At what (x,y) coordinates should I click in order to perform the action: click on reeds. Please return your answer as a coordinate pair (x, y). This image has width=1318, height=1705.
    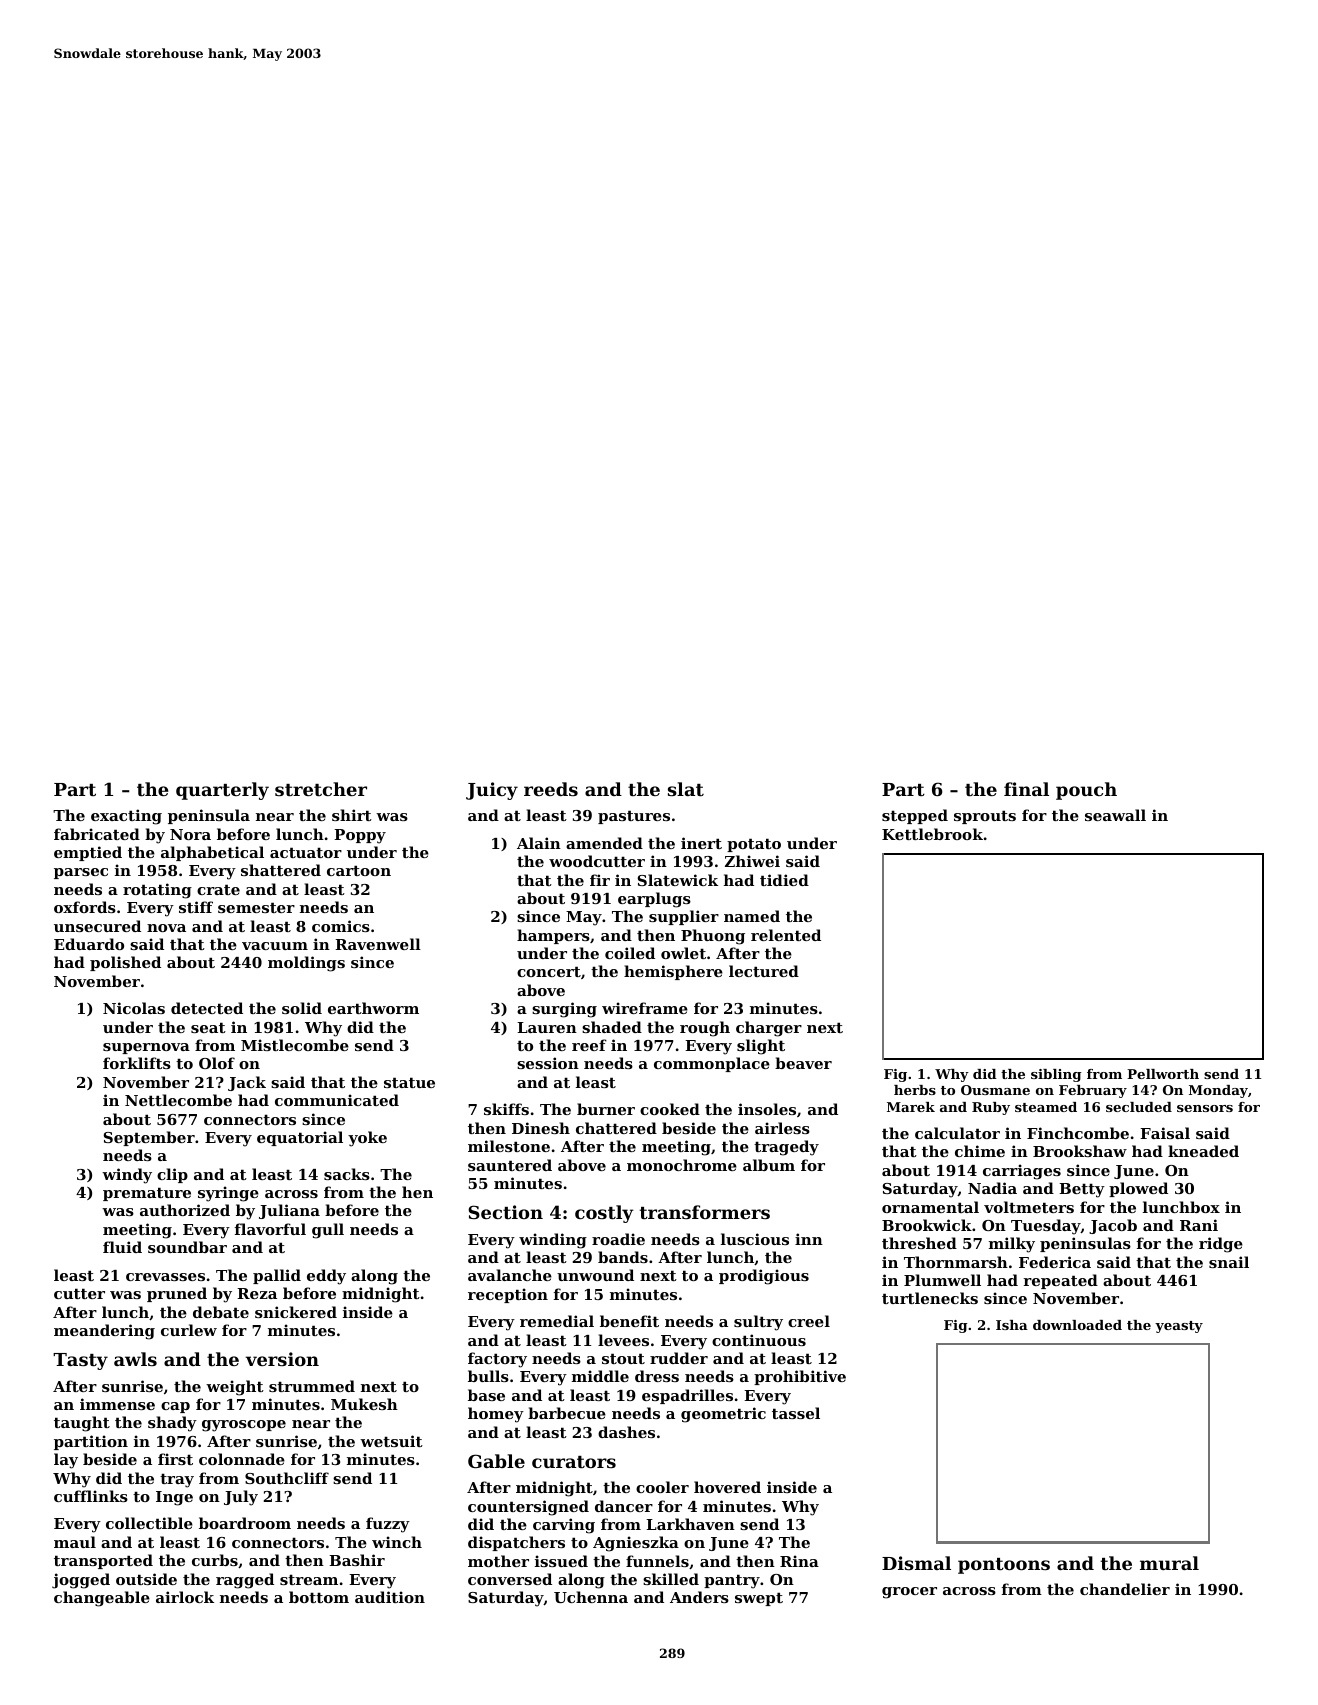
    Looking at the image, I should click on (551, 789).
